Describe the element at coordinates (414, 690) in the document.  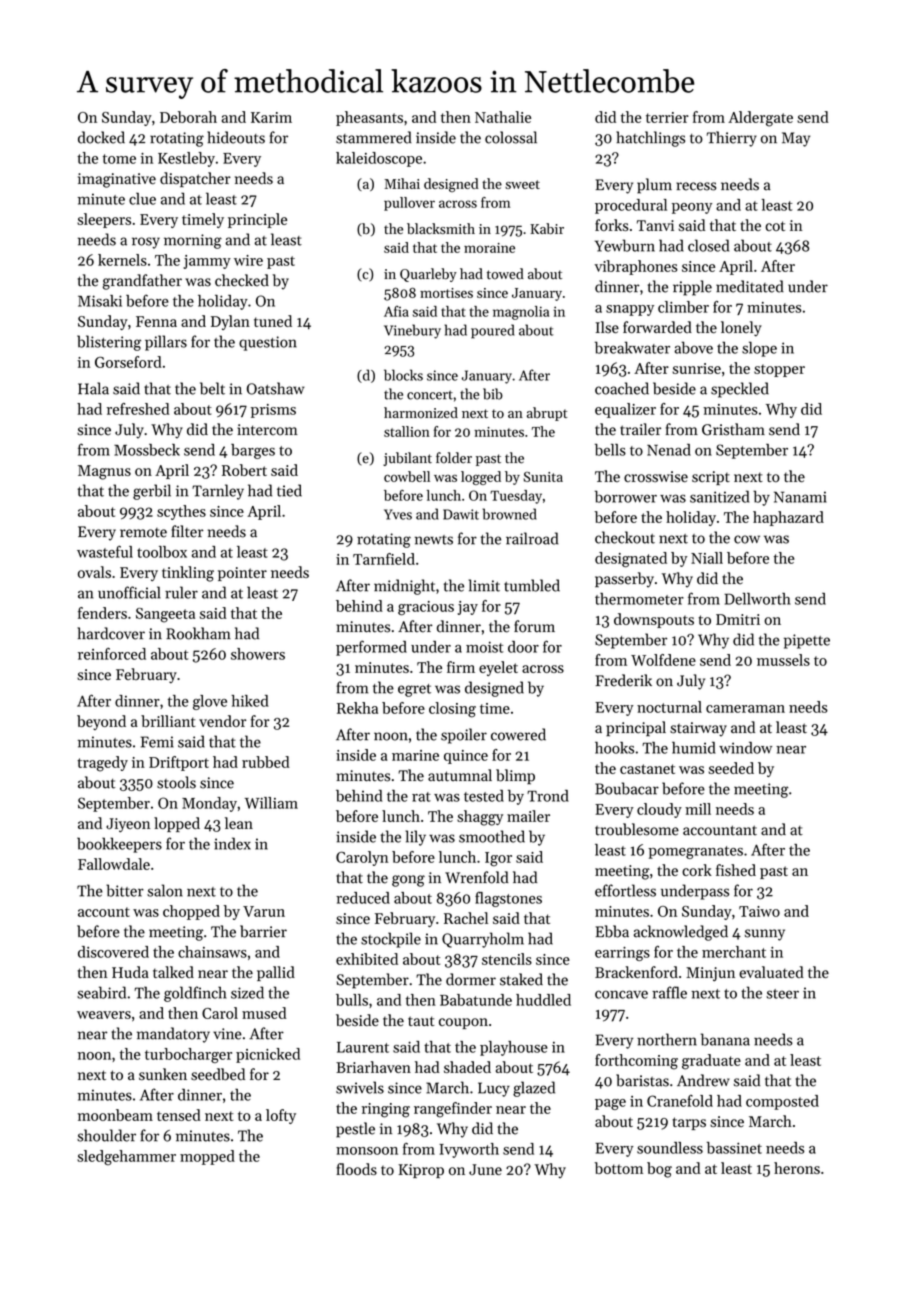
I see `egret` at that location.
